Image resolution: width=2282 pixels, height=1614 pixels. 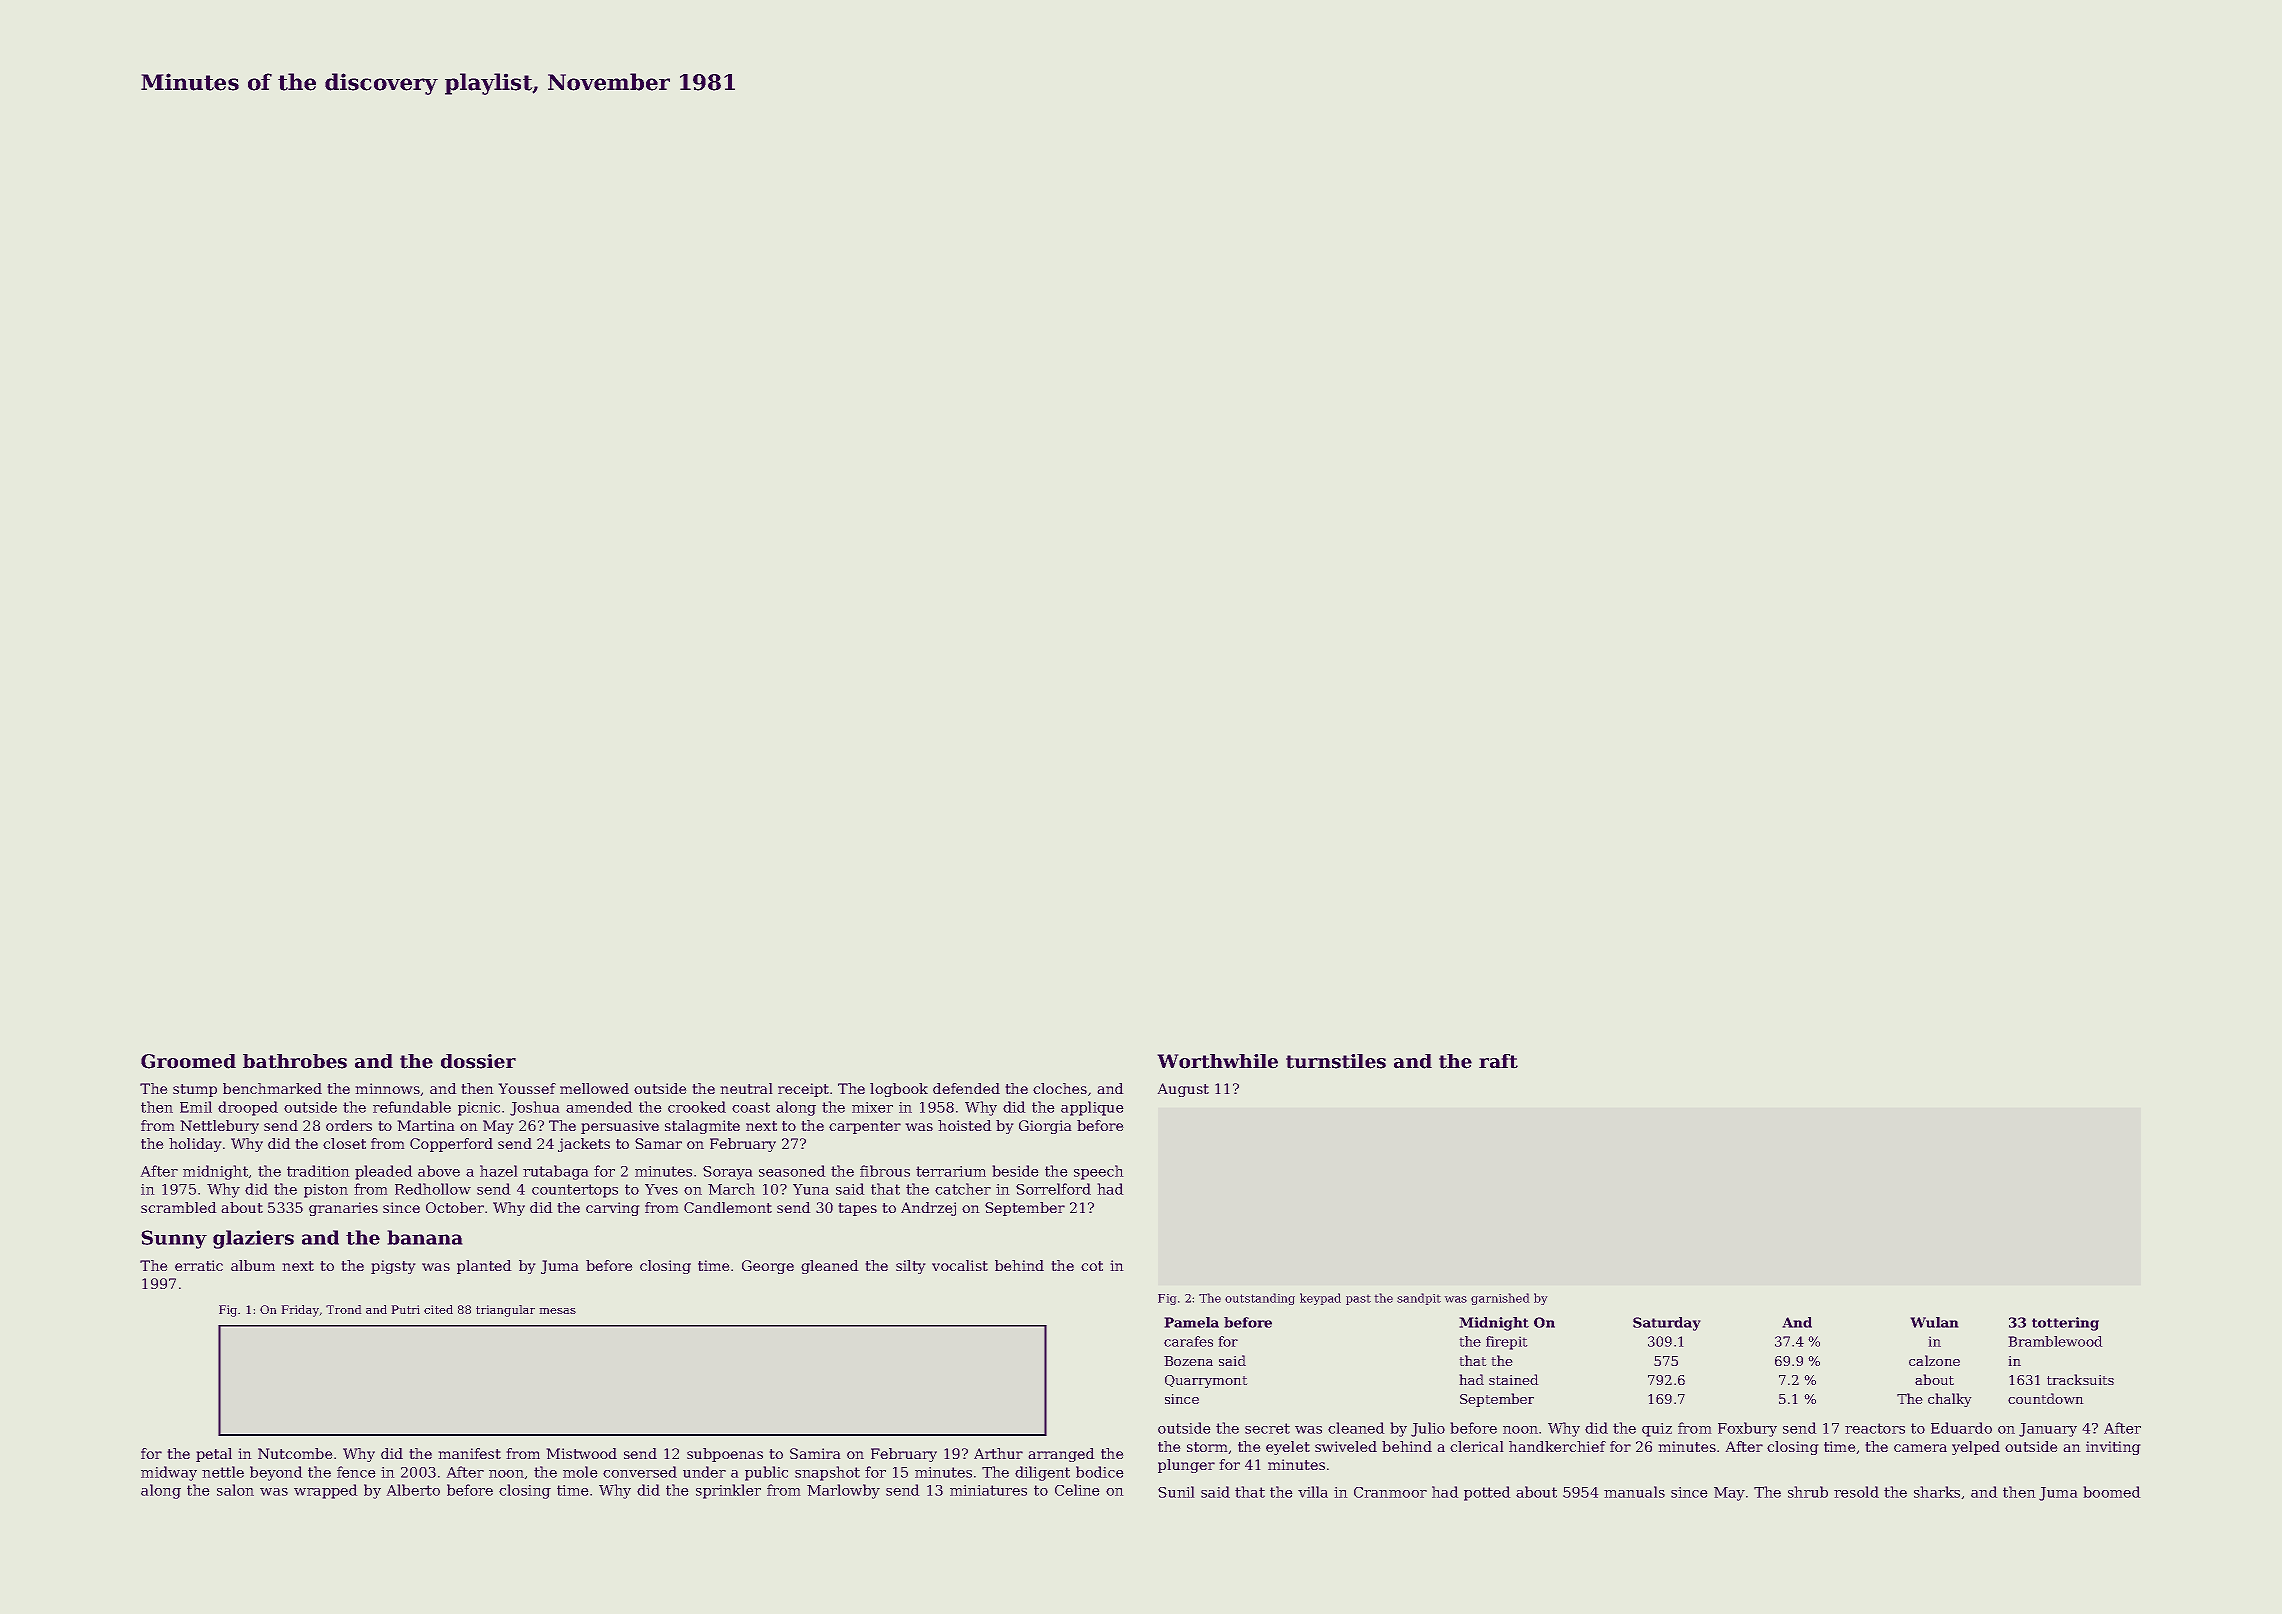 What do you see at coordinates (1260, 1299) in the screenshot?
I see `outstanding` at bounding box center [1260, 1299].
